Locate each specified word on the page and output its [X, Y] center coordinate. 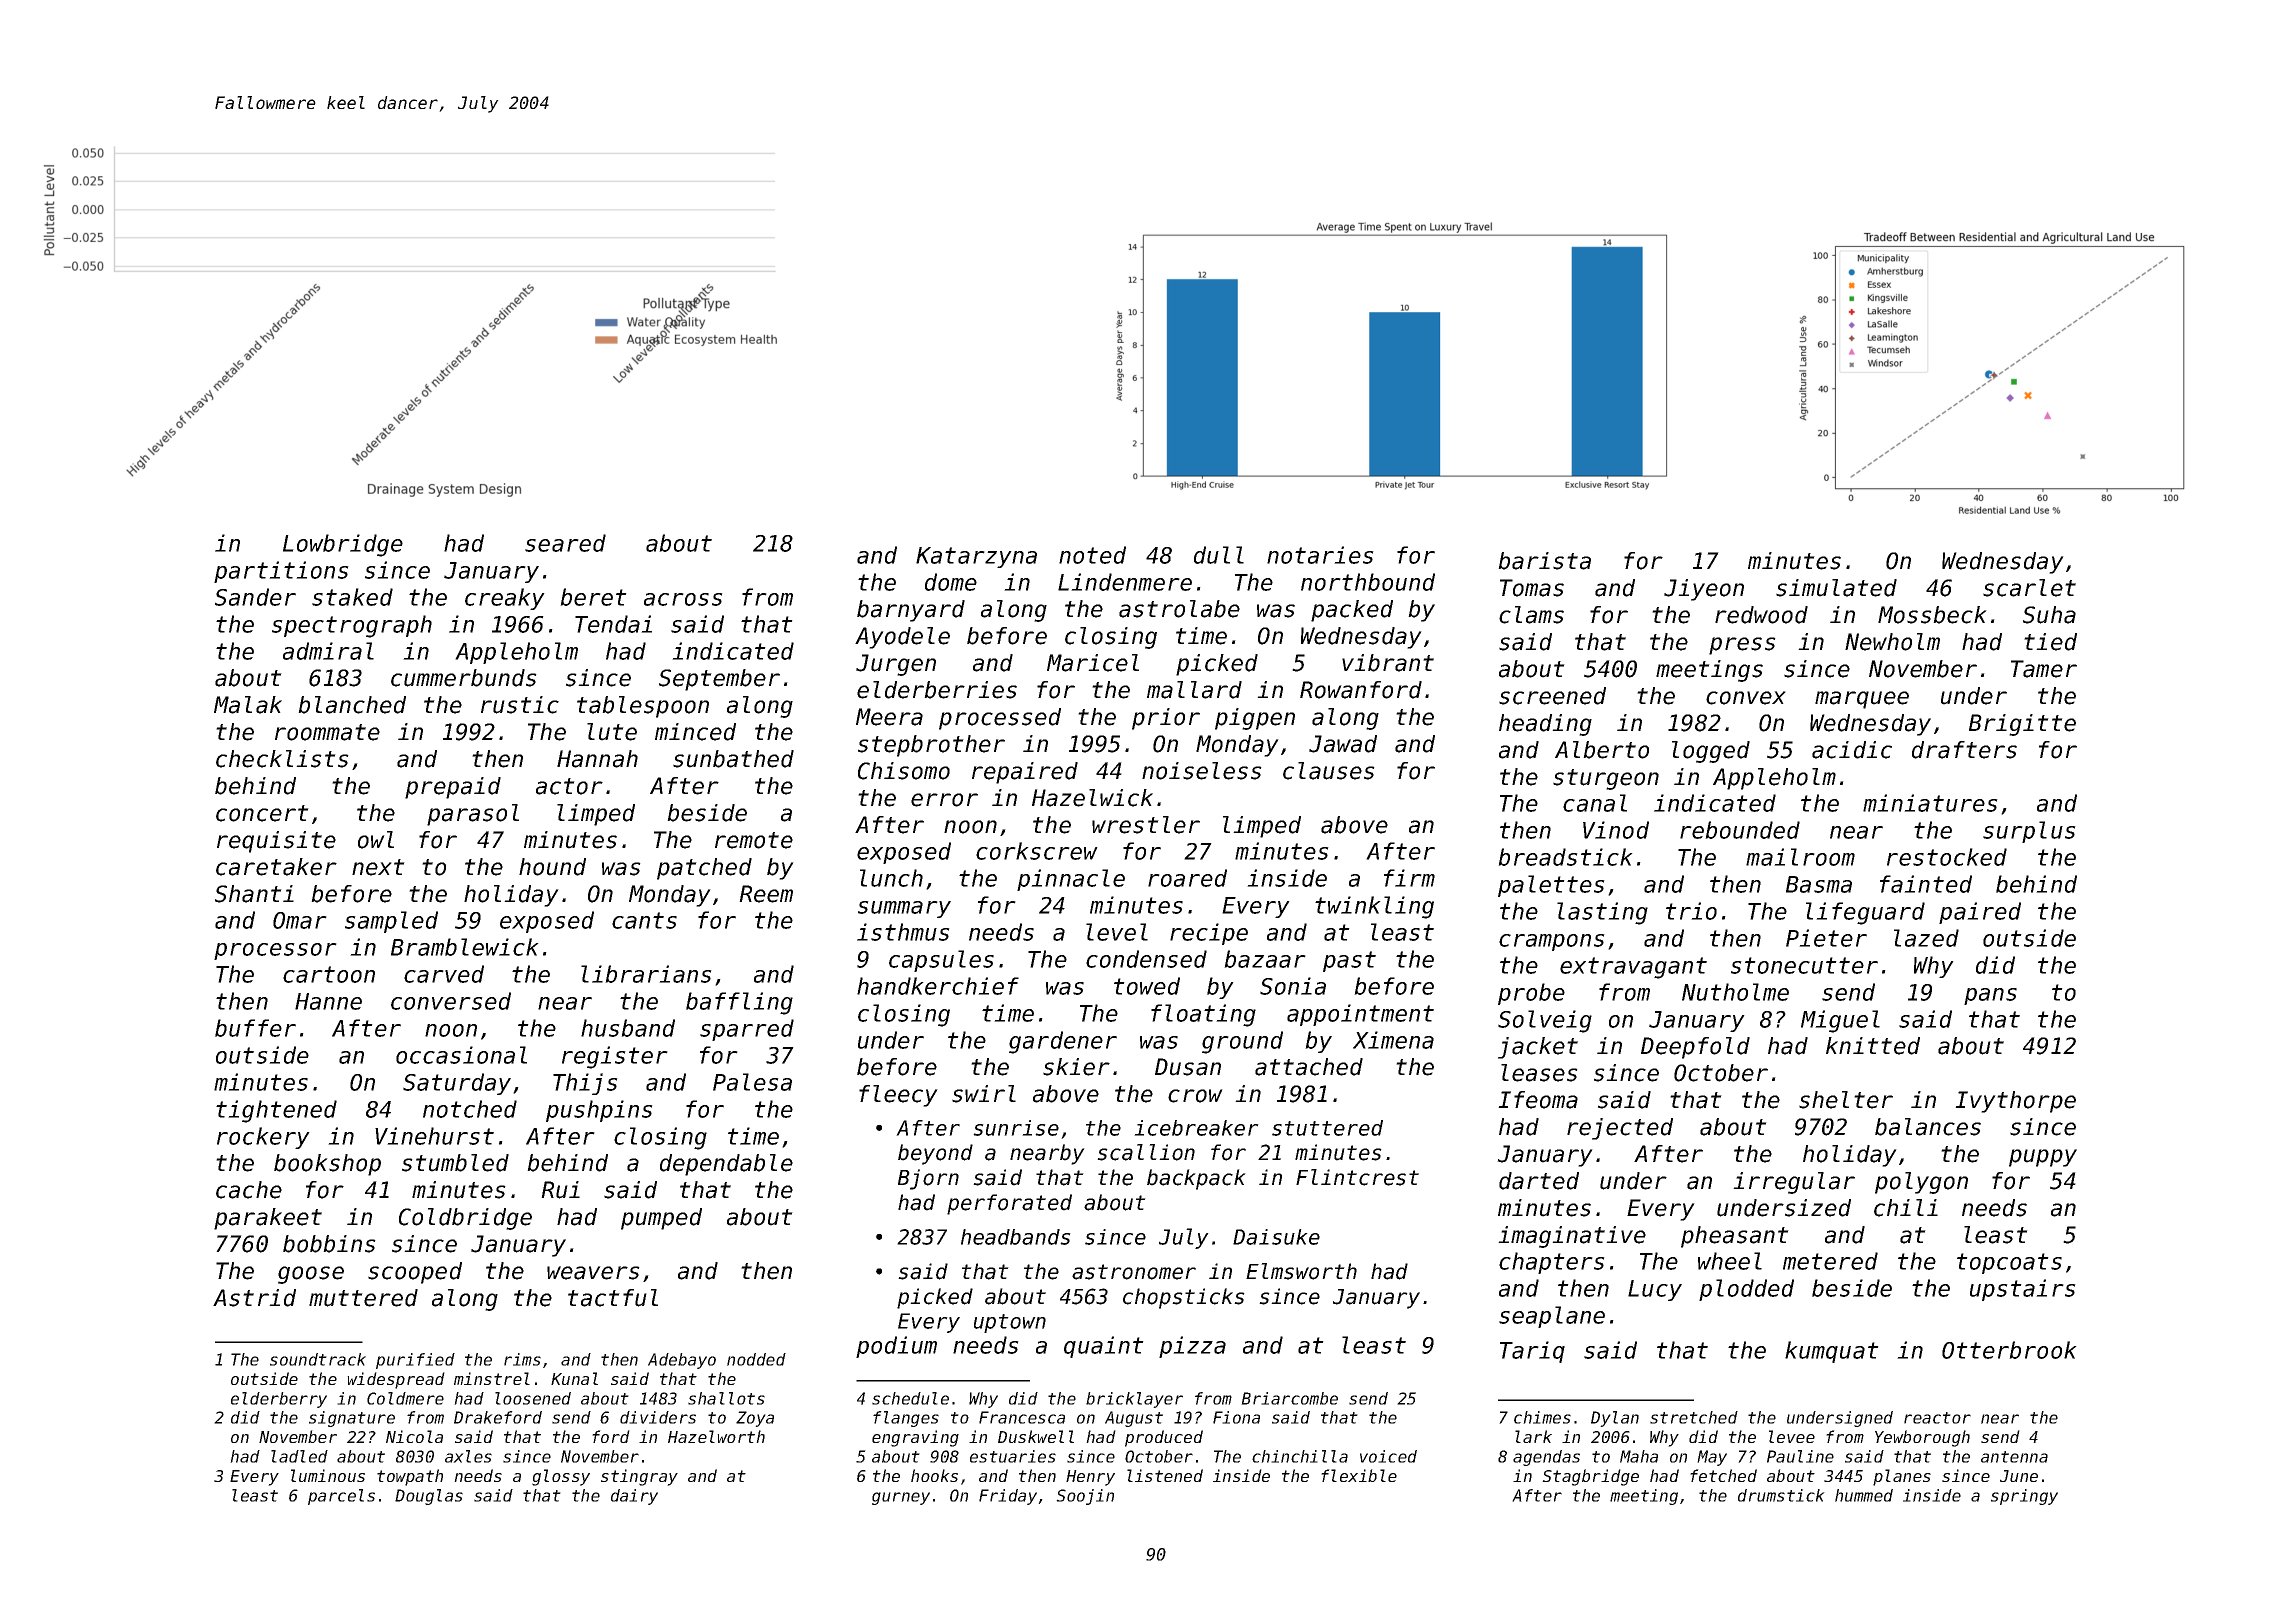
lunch [891, 878]
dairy [634, 1497]
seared [565, 543]
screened [1552, 696]
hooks [934, 1475]
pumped [661, 1219]
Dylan [1615, 1419]
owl [376, 840]
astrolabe [1179, 609]
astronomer [1134, 1272]
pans [1990, 996]
